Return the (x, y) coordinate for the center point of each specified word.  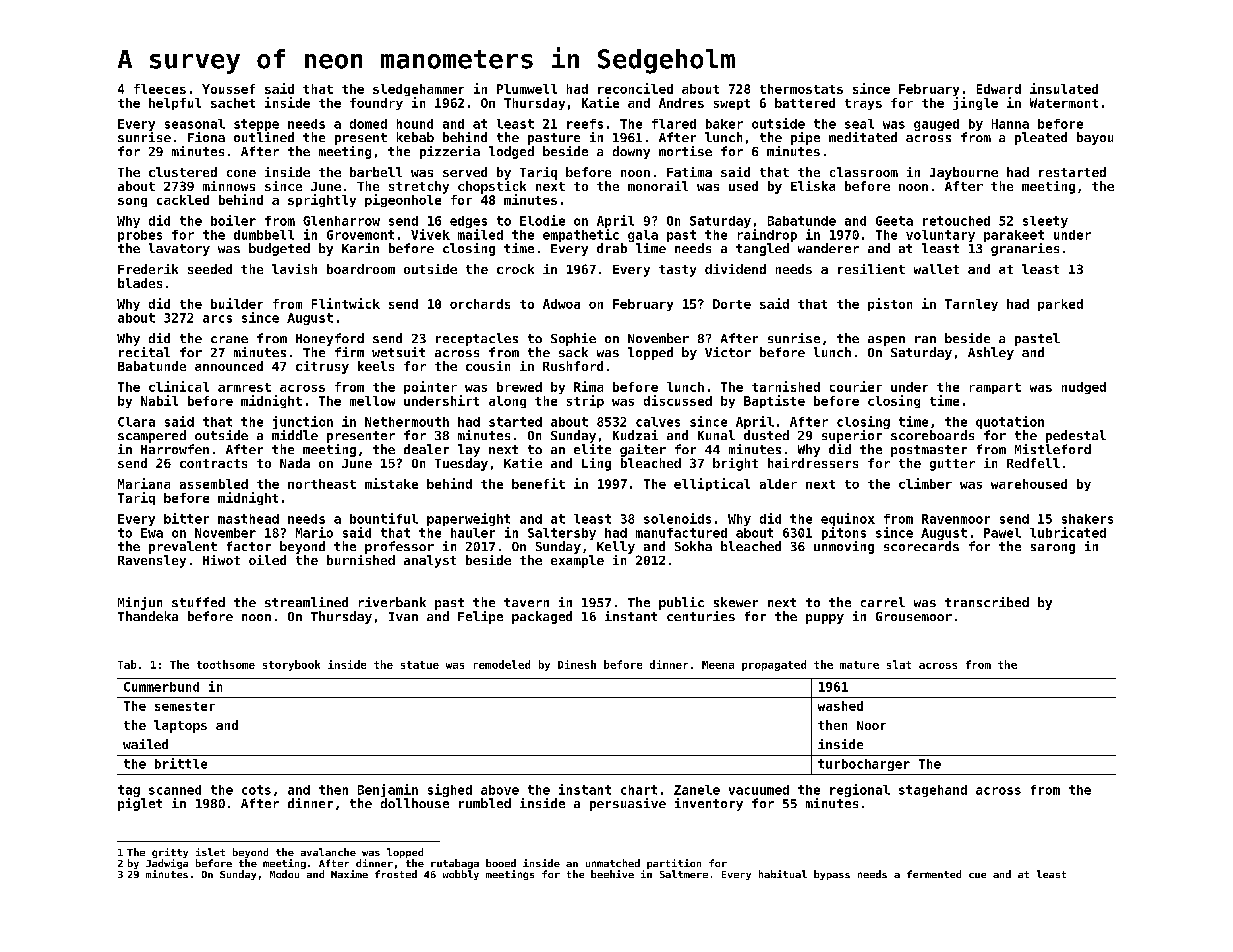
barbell (376, 172)
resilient (871, 269)
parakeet (1014, 236)
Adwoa (561, 304)
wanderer (828, 248)
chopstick (492, 187)
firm (349, 352)
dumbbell (264, 235)
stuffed (198, 602)
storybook (291, 665)
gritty (170, 853)
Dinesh (577, 664)
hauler (473, 533)
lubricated (1068, 532)
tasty (677, 271)
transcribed (987, 602)
